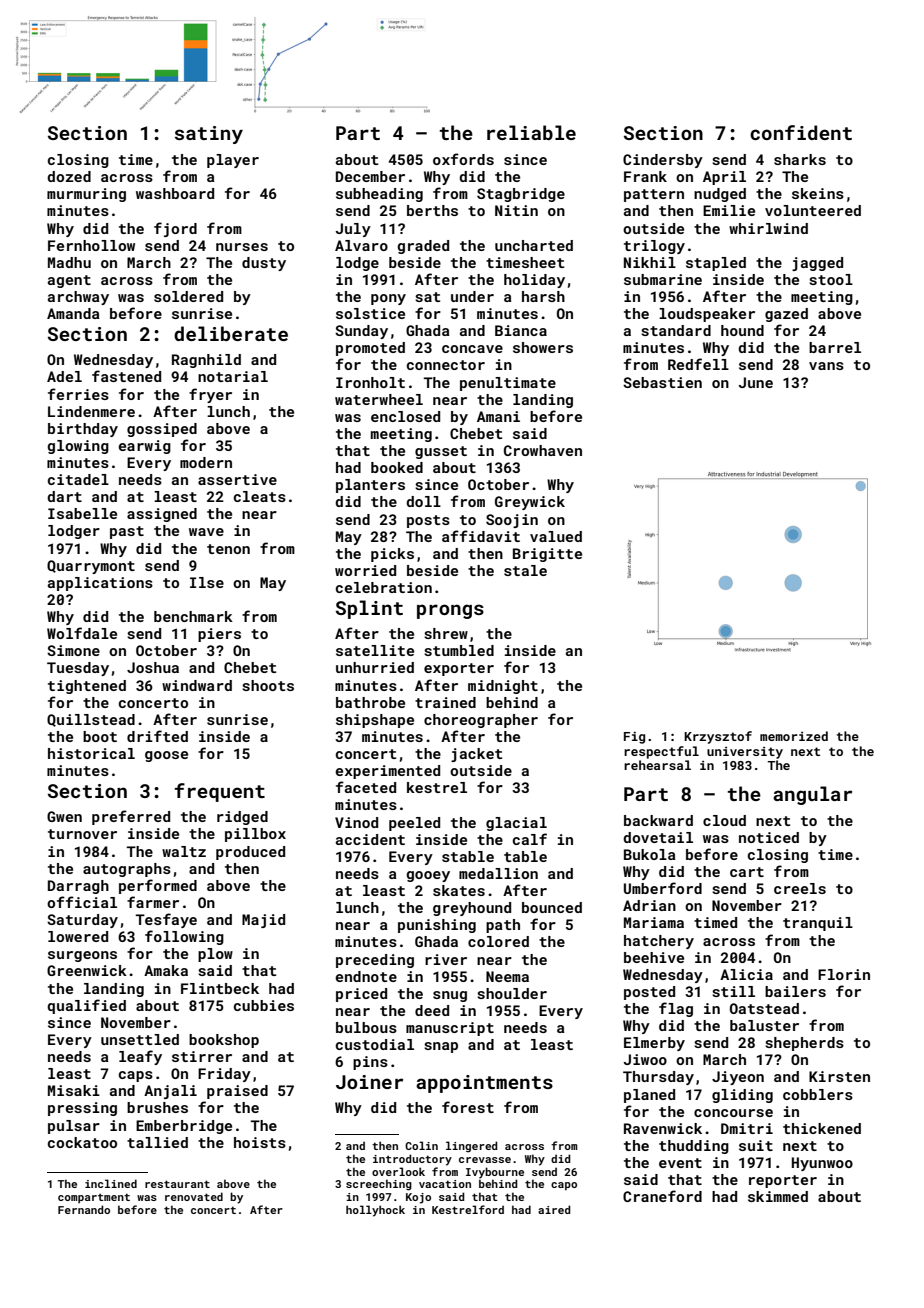 The width and height of the page is (924, 1308). What do you see at coordinates (441, 1047) in the page?
I see `snap` at bounding box center [441, 1047].
